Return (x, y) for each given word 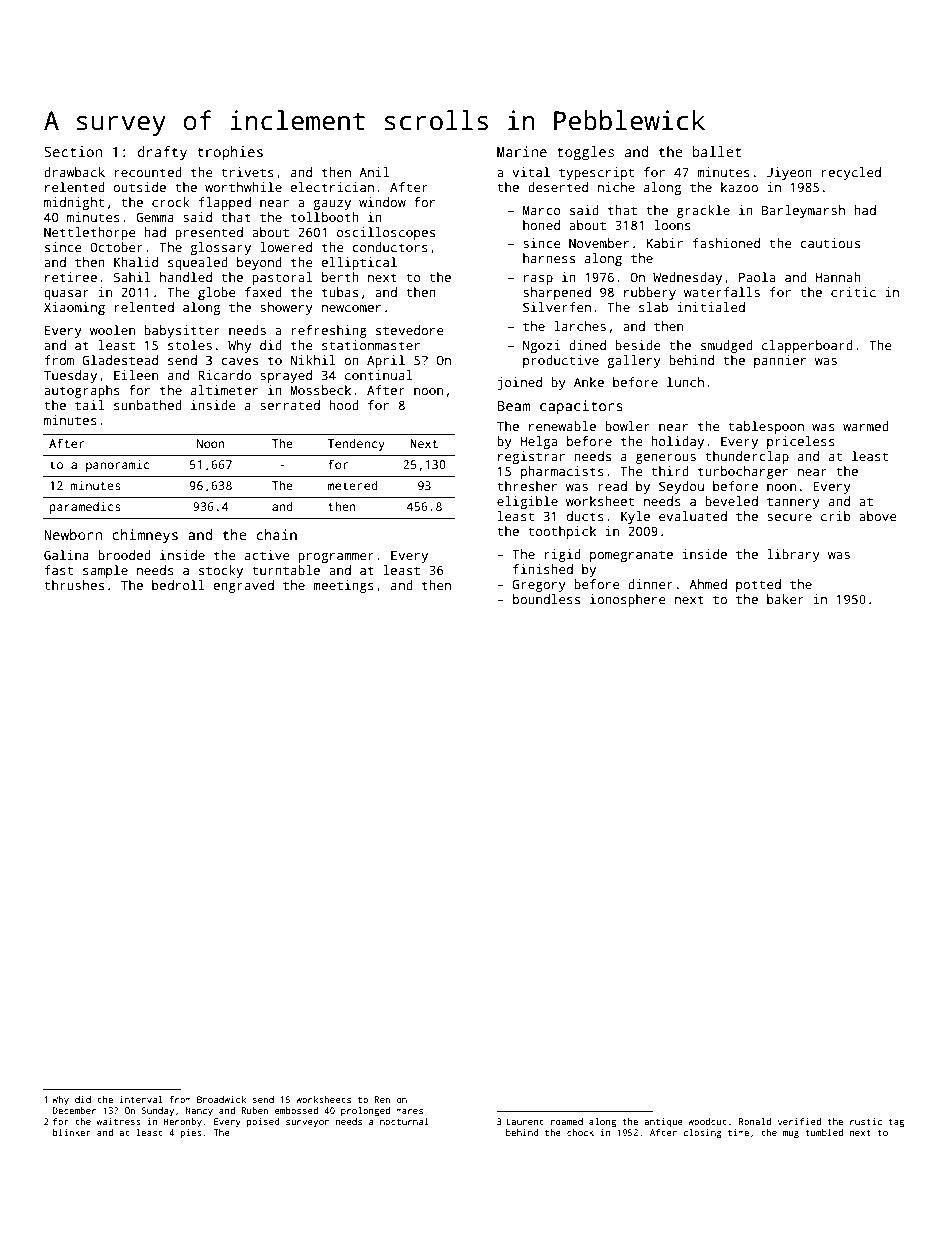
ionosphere (628, 600)
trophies (230, 153)
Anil (374, 172)
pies (191, 1133)
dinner (650, 584)
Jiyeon (789, 173)
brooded (124, 555)
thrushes (74, 585)
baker (785, 599)
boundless (546, 599)
